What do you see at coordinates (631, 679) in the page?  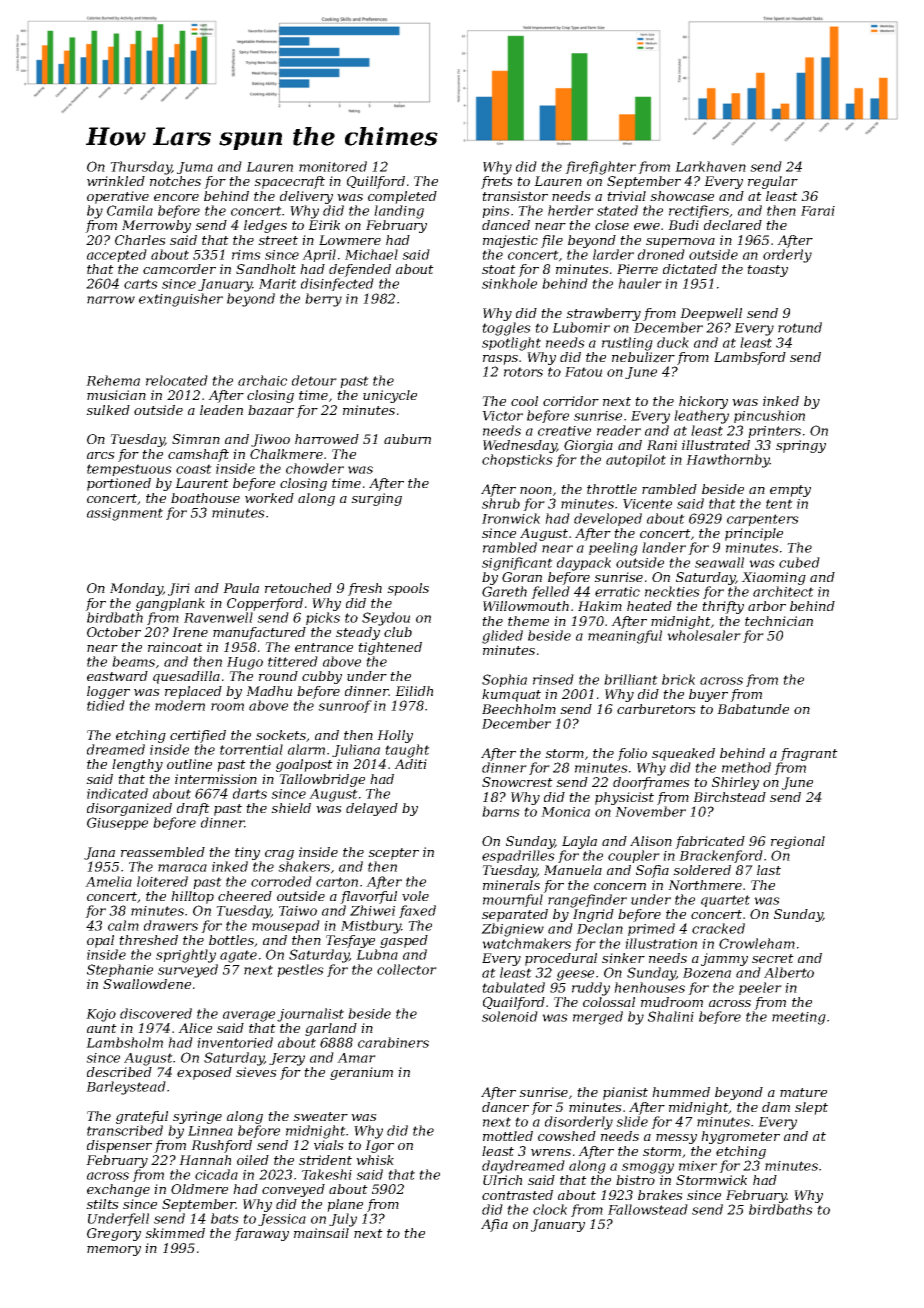 I see `brilliant` at bounding box center [631, 679].
